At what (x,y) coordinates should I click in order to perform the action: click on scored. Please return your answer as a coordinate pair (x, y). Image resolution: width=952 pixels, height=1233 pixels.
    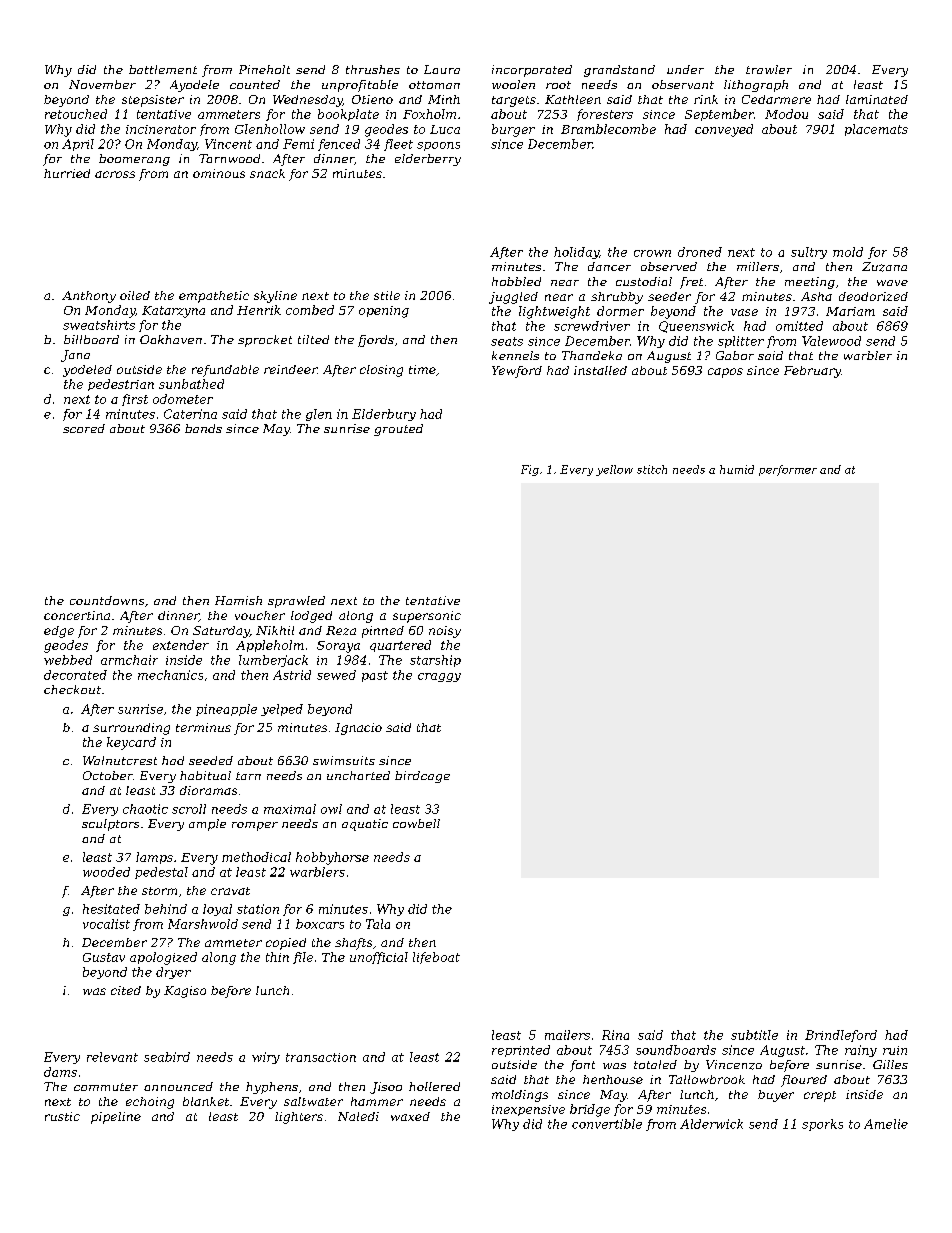
    Looking at the image, I should click on (84, 428).
